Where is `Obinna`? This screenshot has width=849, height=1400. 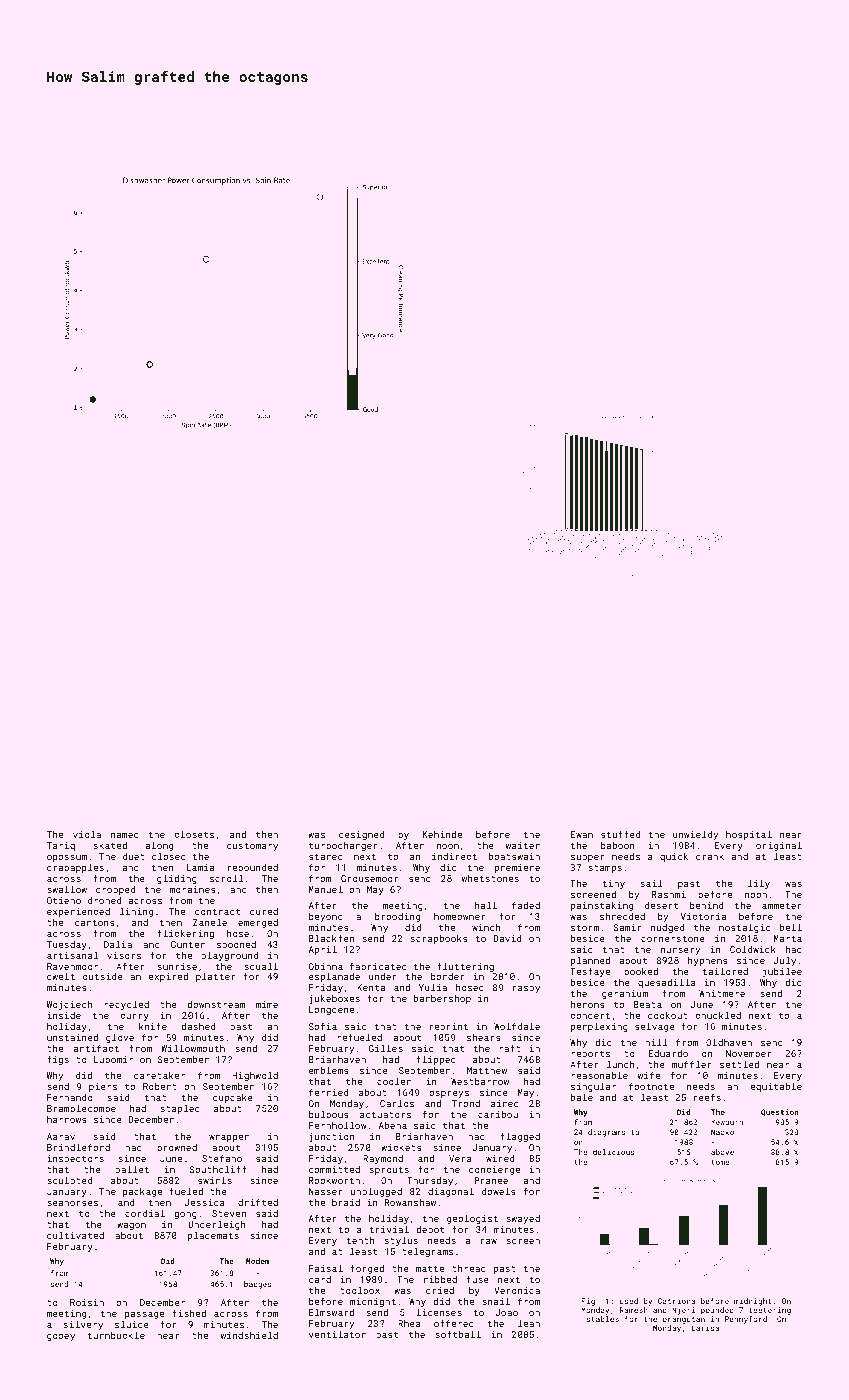 Obinna is located at coordinates (325, 966).
